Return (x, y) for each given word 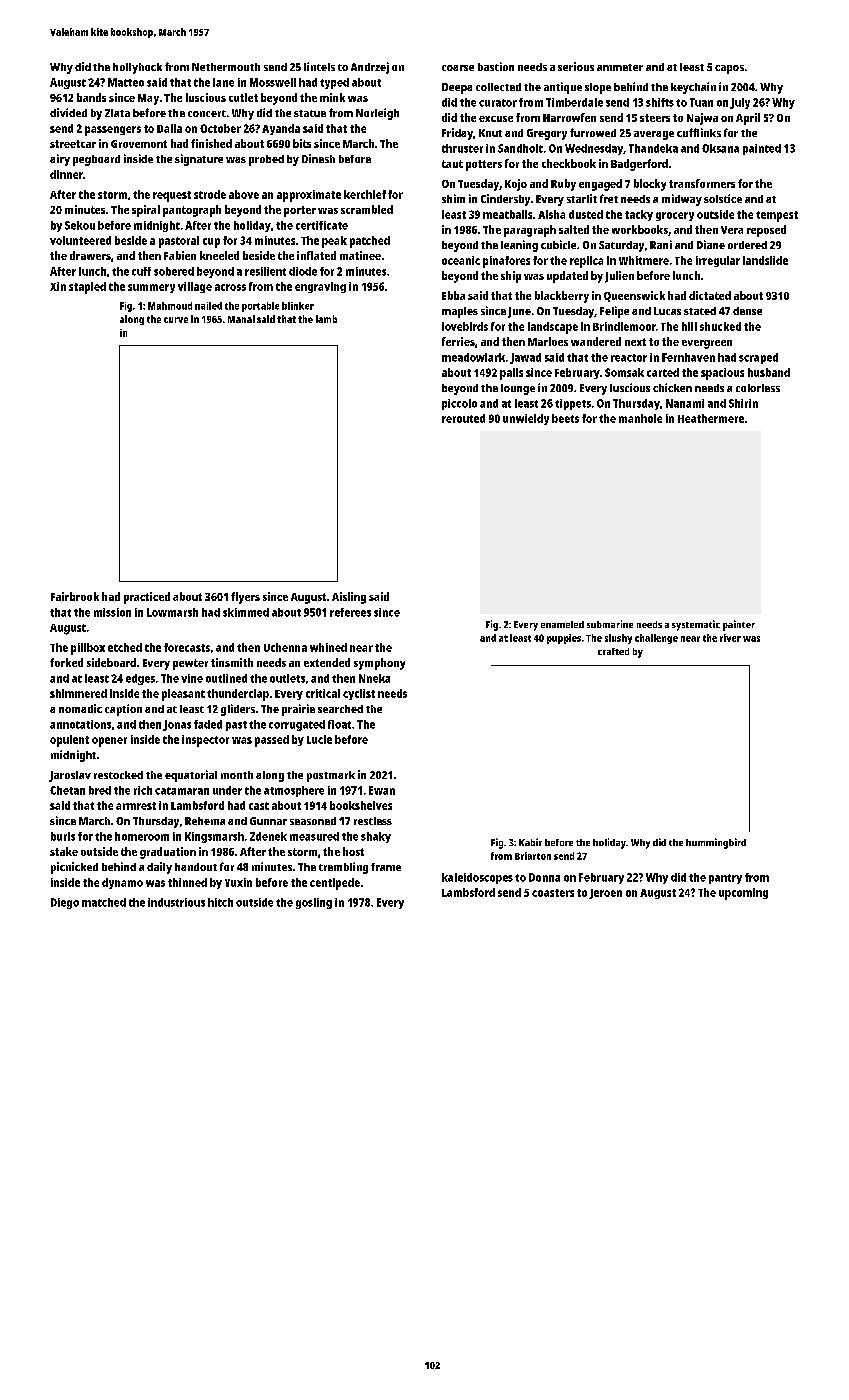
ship (511, 277)
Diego (65, 903)
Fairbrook (75, 596)
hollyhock (137, 68)
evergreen (707, 344)
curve (176, 320)
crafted (613, 651)
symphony (379, 664)
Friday (457, 134)
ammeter (620, 67)
